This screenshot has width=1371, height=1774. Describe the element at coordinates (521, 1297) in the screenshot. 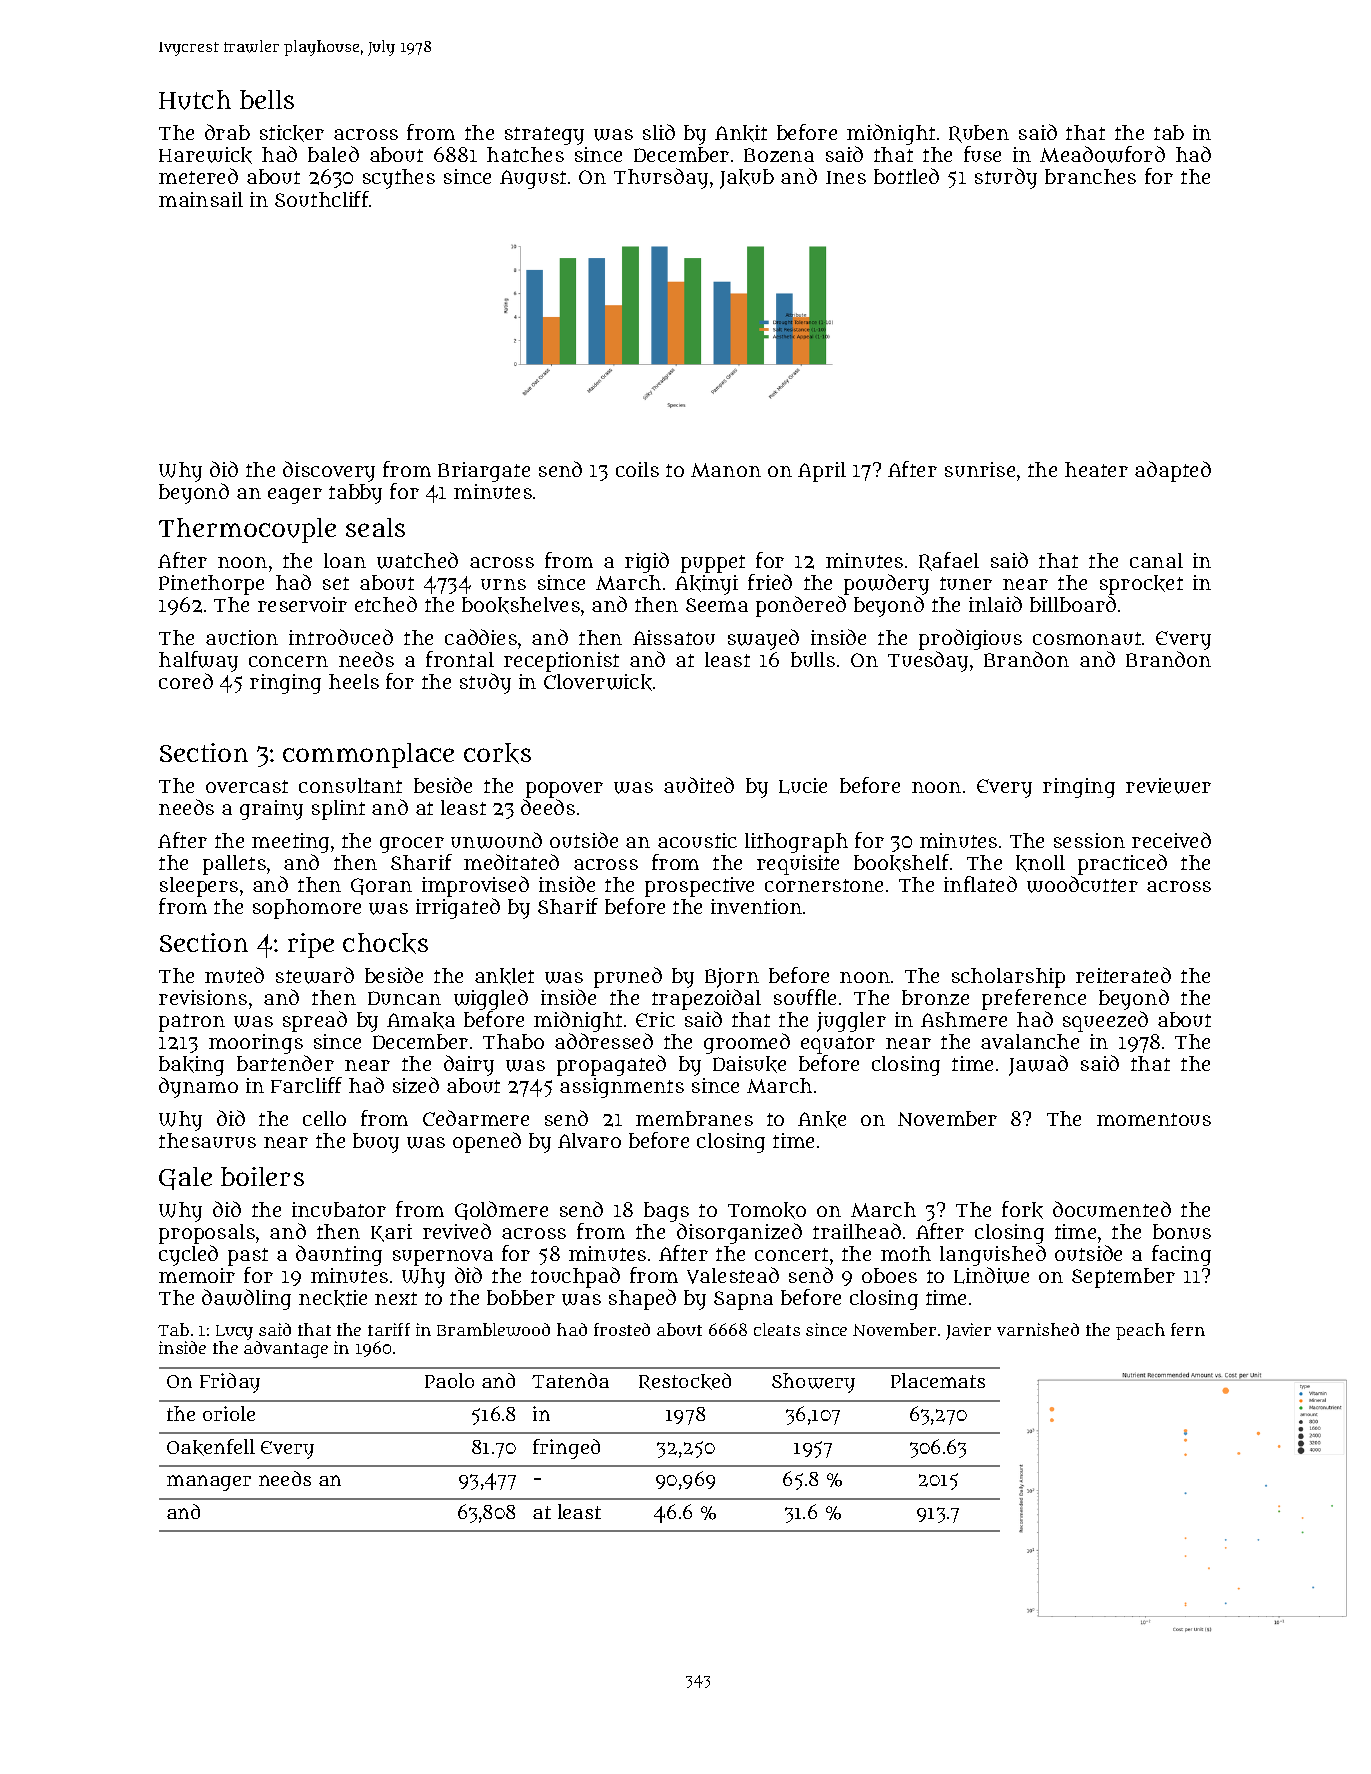

I see `bobber` at that location.
